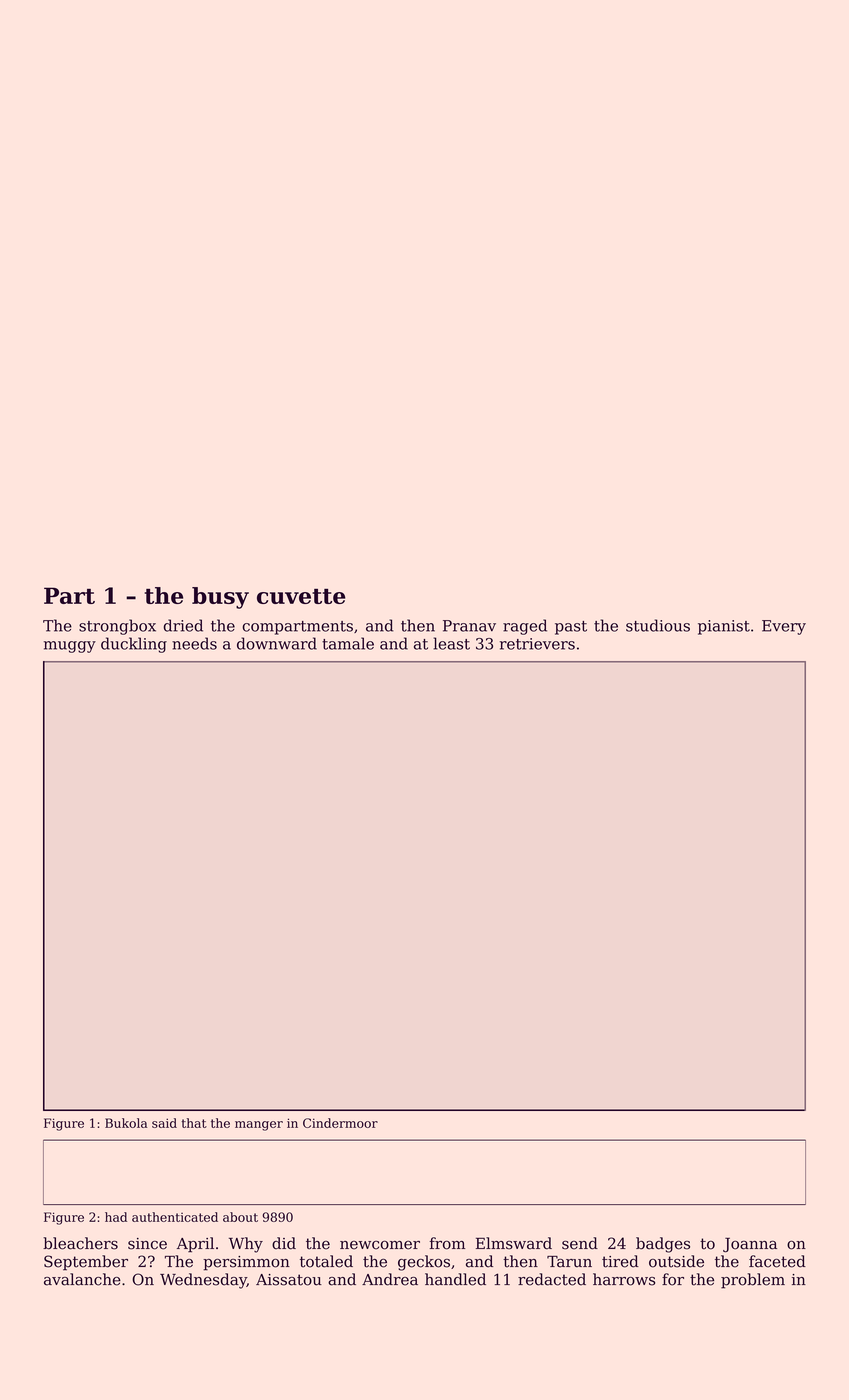 The image size is (849, 1400). I want to click on busy, so click(220, 598).
